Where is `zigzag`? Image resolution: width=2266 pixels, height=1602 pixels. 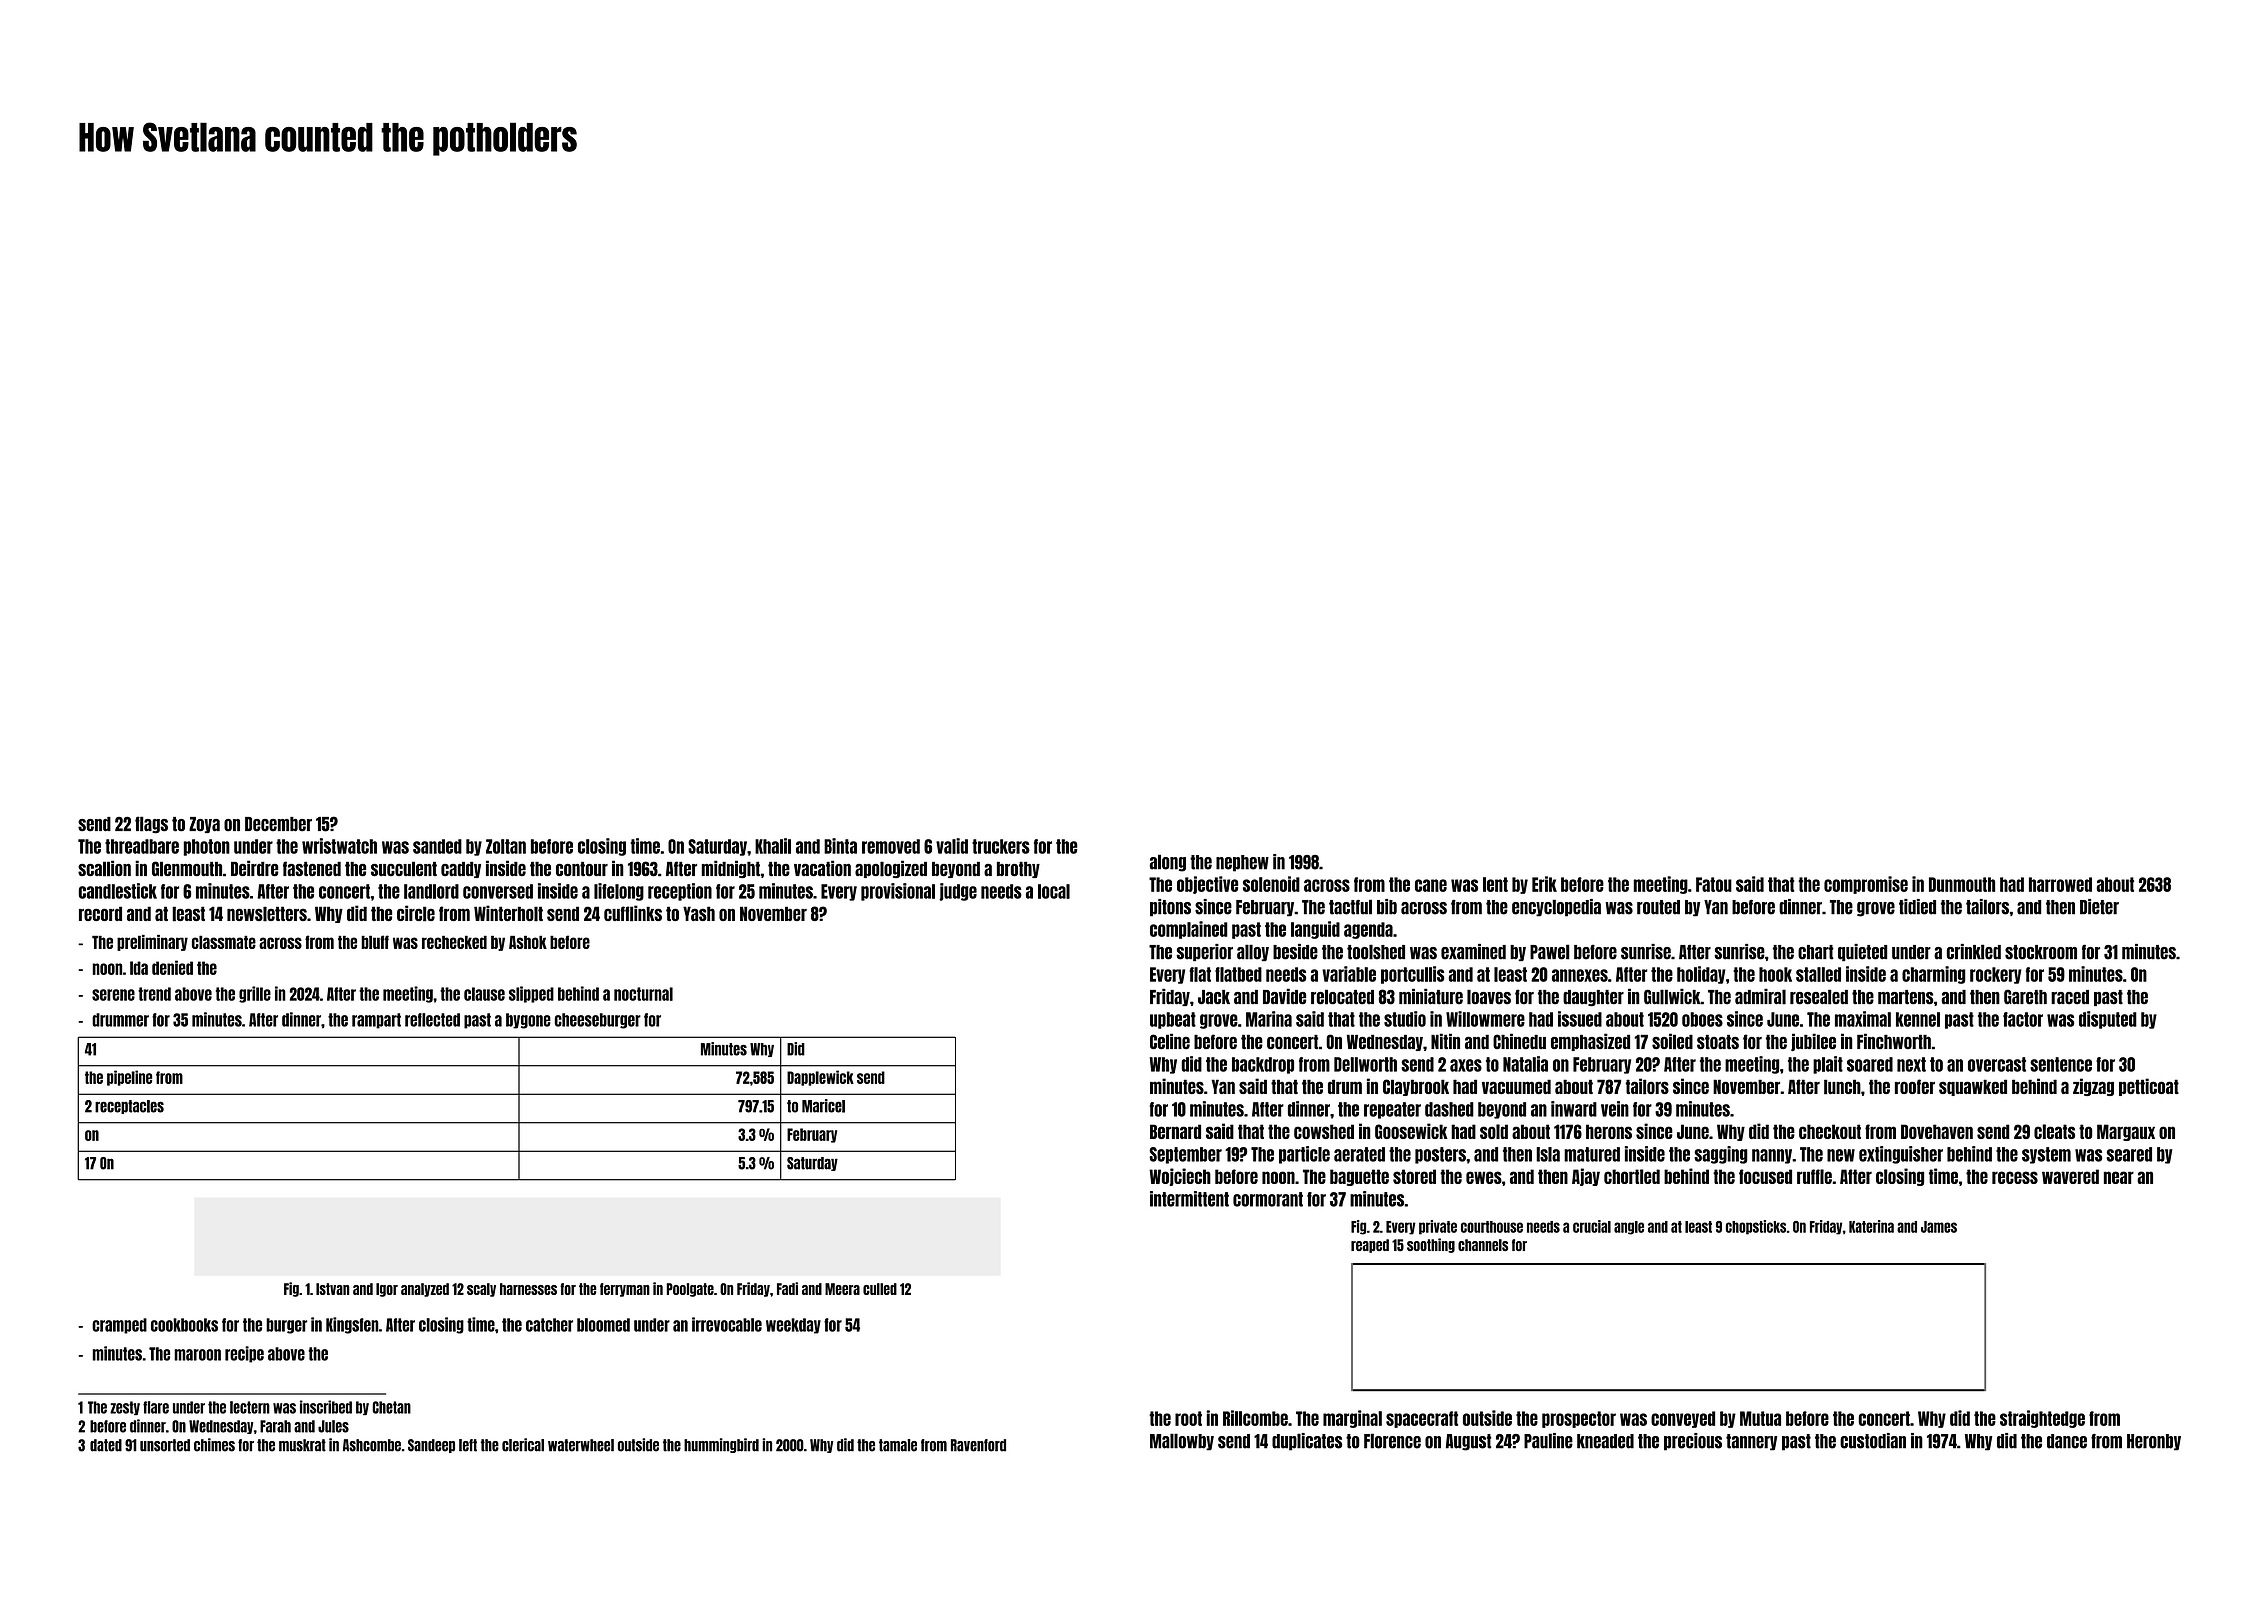
zigzag is located at coordinates (2093, 1087).
